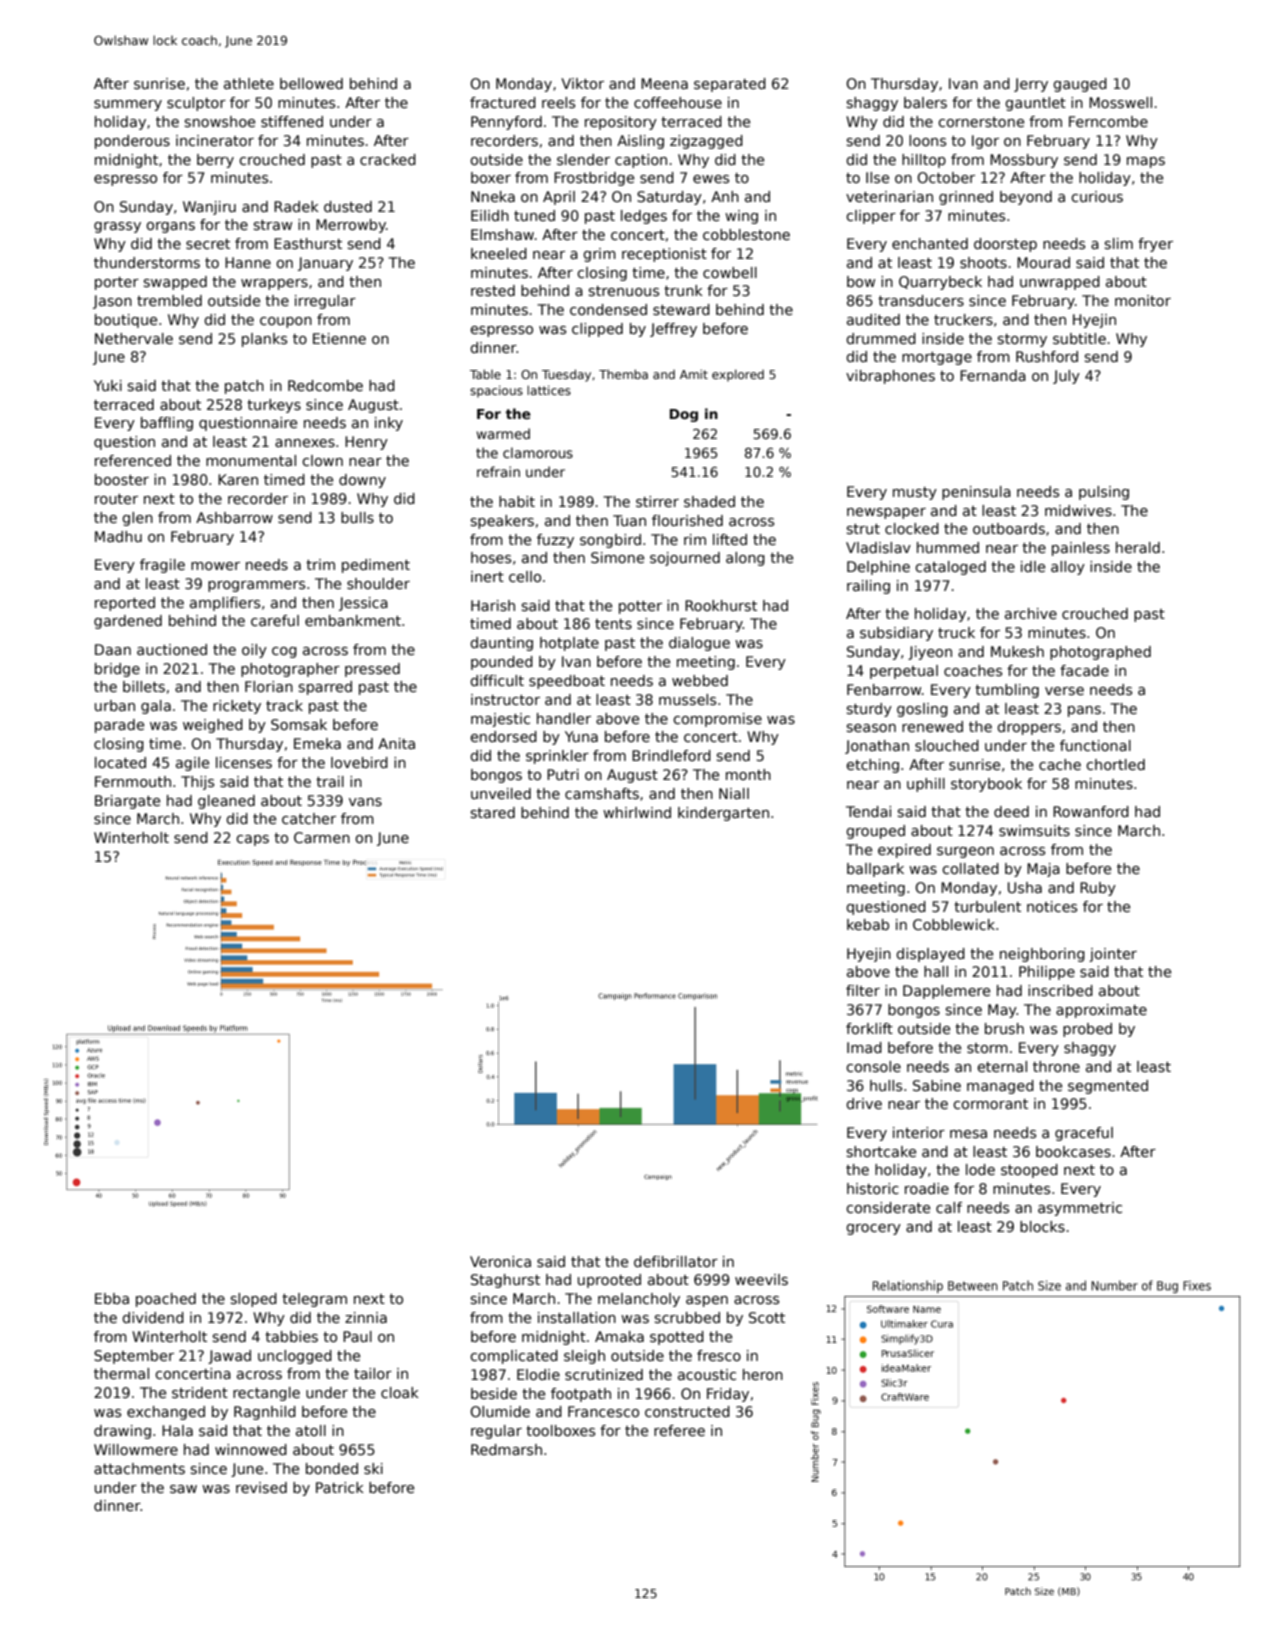  What do you see at coordinates (120, 762) in the document?
I see `located` at bounding box center [120, 762].
